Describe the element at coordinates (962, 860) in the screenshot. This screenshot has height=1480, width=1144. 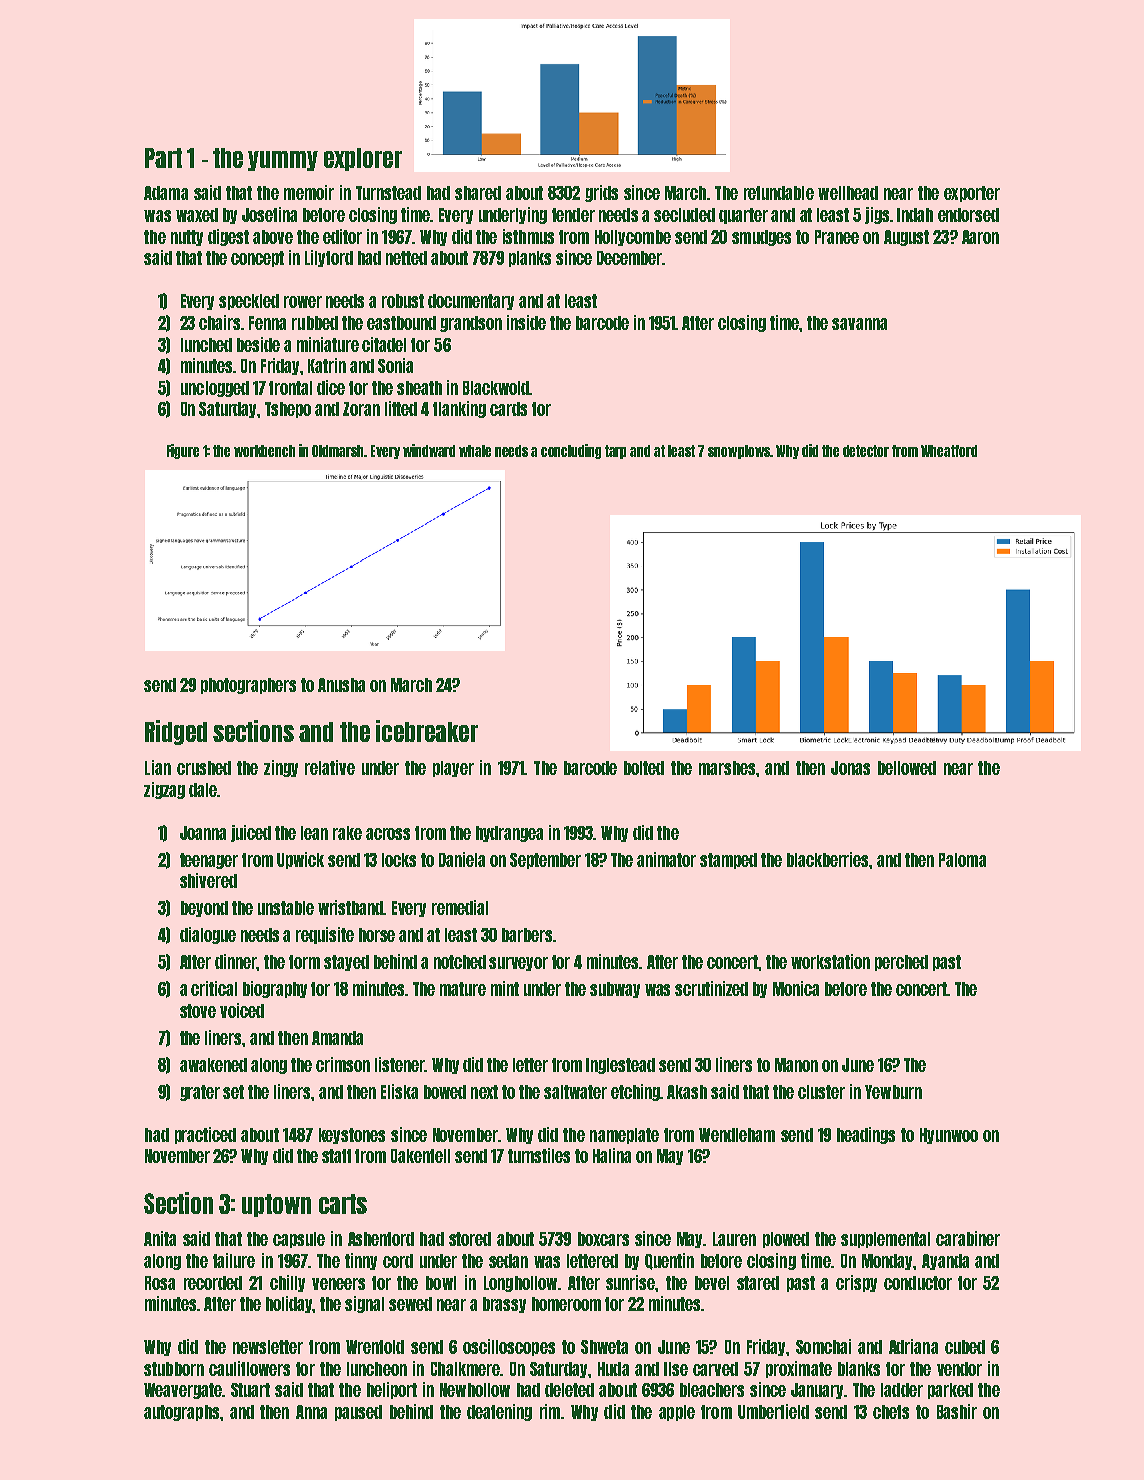
I see `Paloma` at that location.
